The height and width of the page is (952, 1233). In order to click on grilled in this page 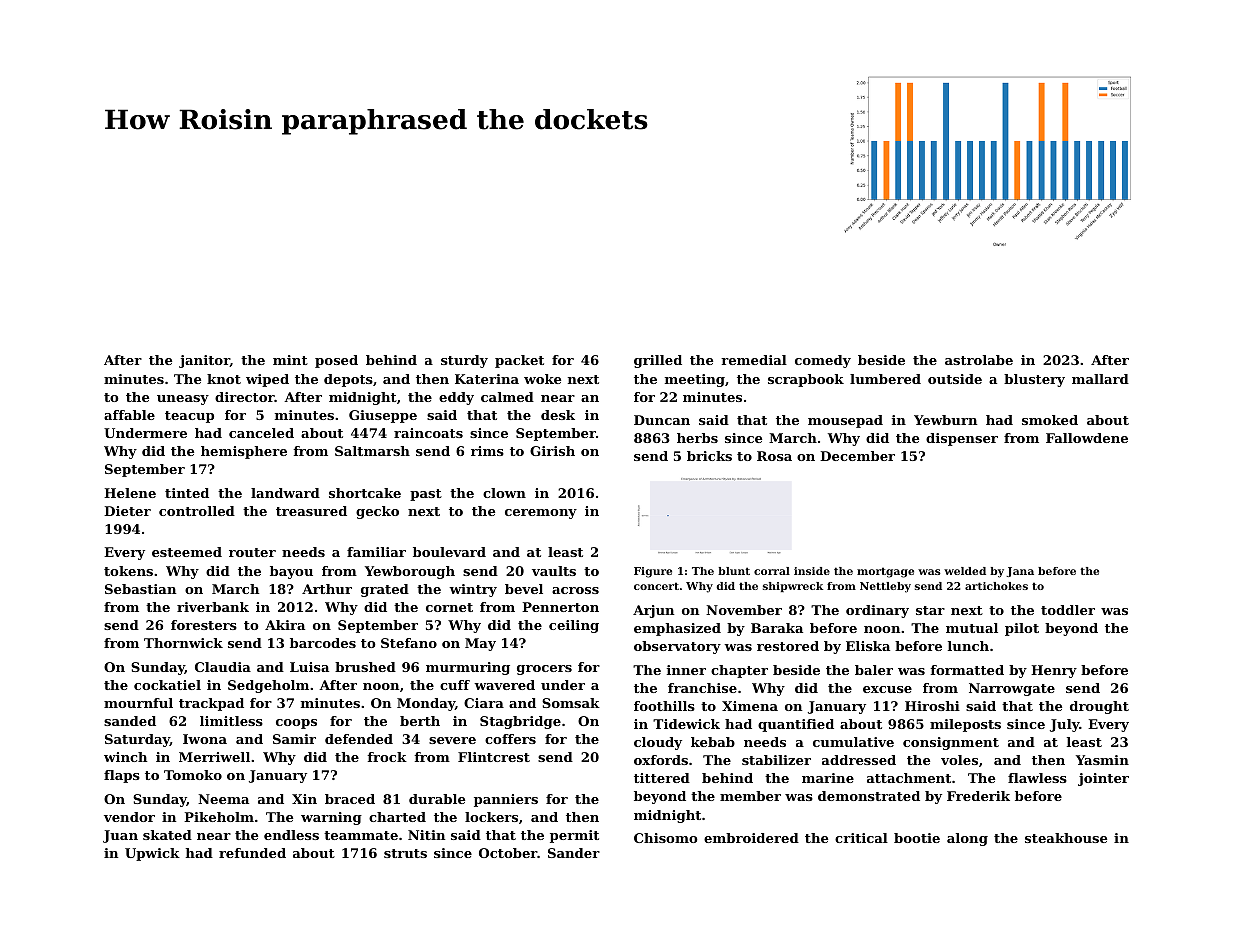, I will do `click(658, 361)`.
